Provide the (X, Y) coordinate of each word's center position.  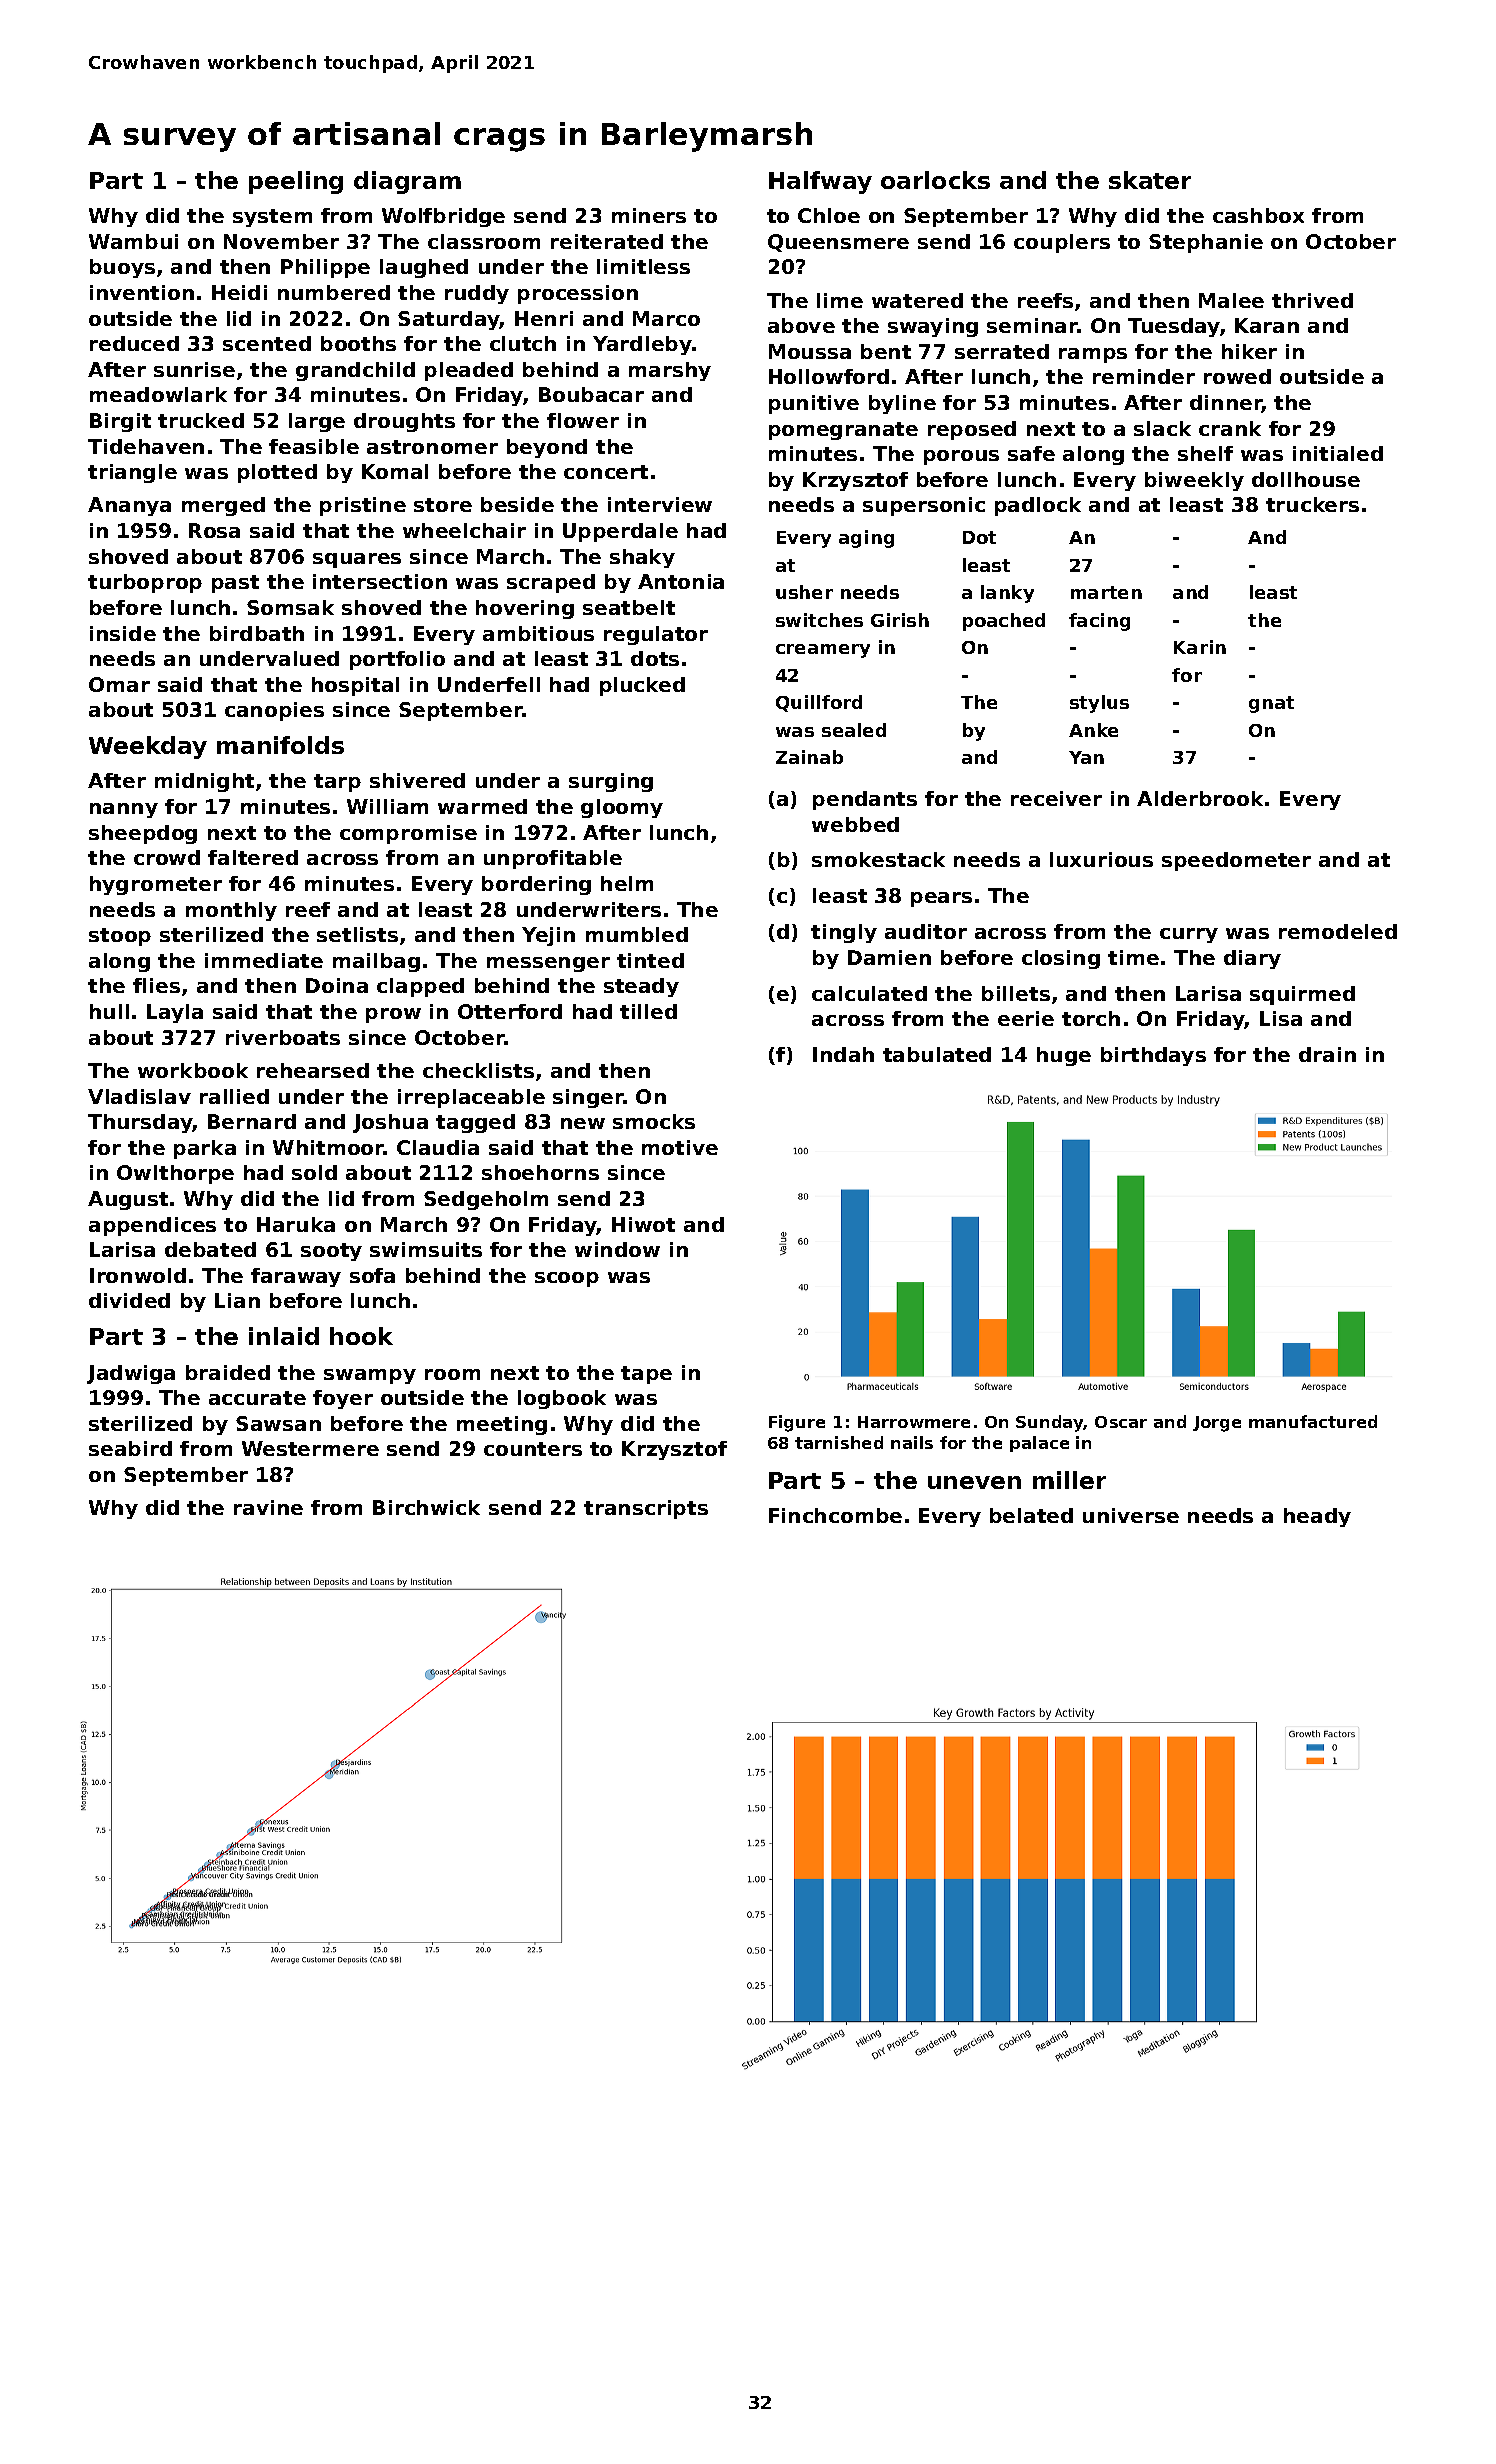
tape (646, 1375)
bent (886, 351)
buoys (122, 268)
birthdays (1153, 1056)
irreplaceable (471, 1098)
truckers (1312, 504)
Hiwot (643, 1224)
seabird (130, 1448)
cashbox (1258, 215)
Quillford (819, 703)
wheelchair (464, 530)
